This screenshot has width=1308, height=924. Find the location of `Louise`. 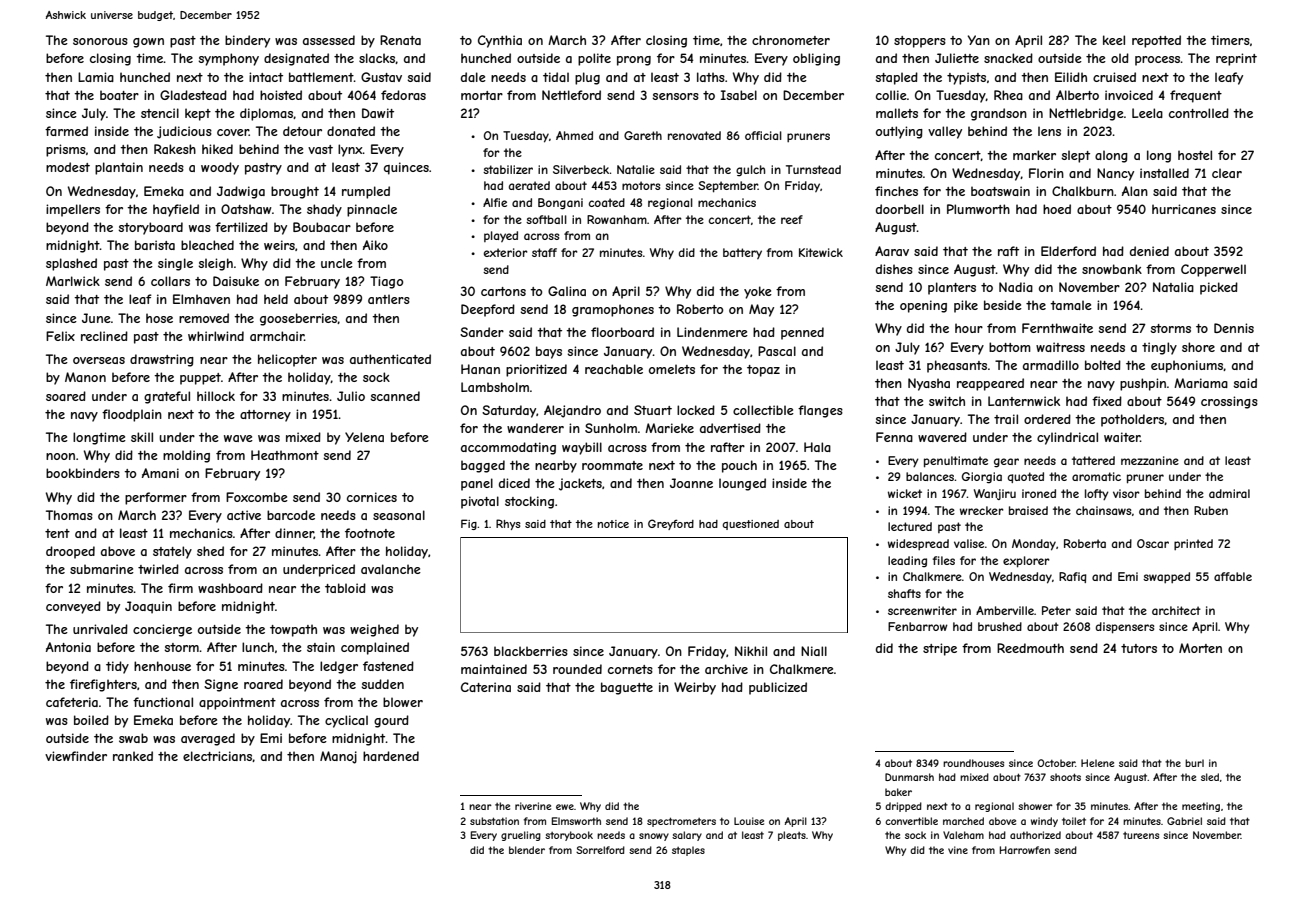

Louise is located at coordinates (749, 821).
